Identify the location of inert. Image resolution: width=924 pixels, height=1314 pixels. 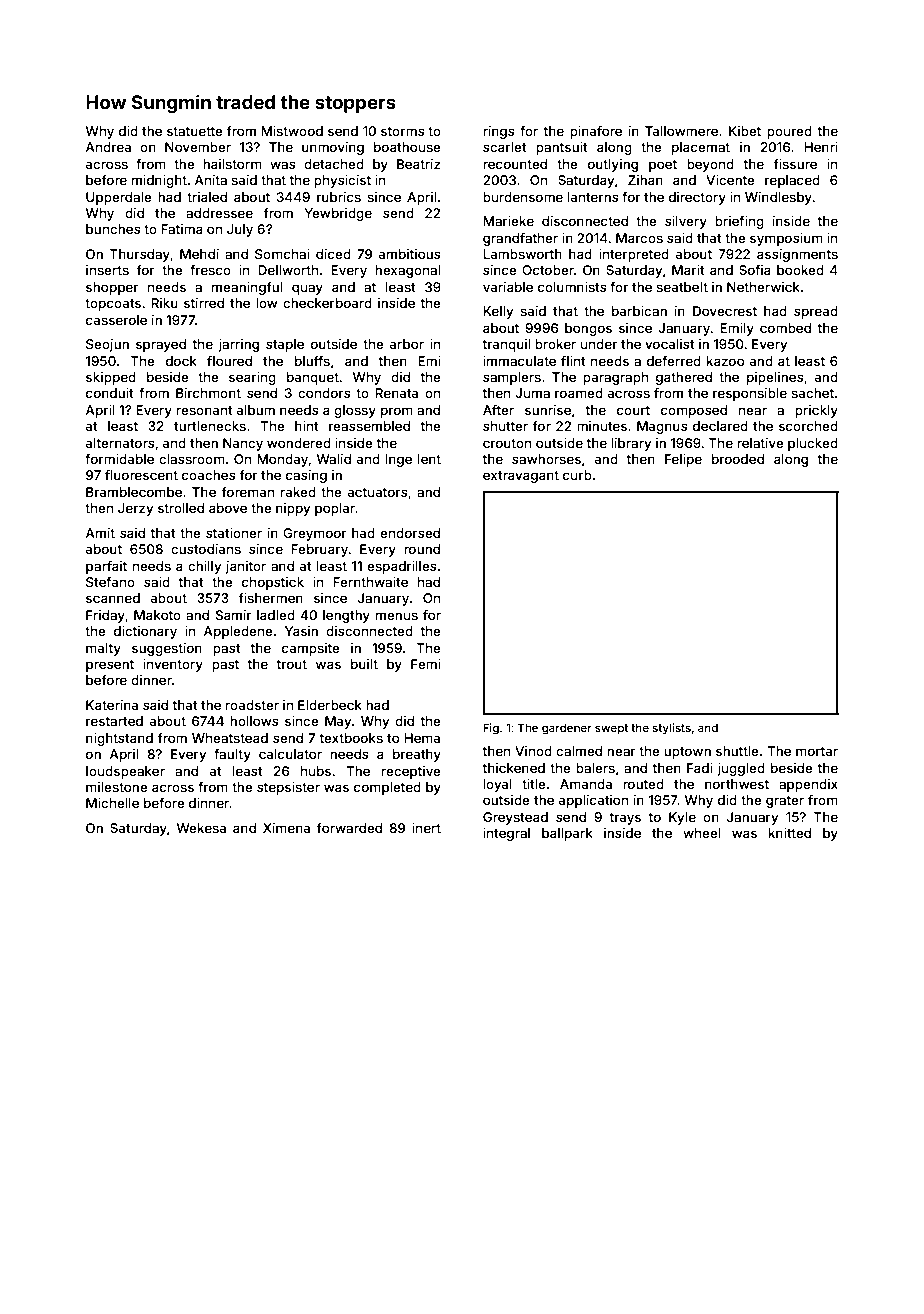
(426, 828).
